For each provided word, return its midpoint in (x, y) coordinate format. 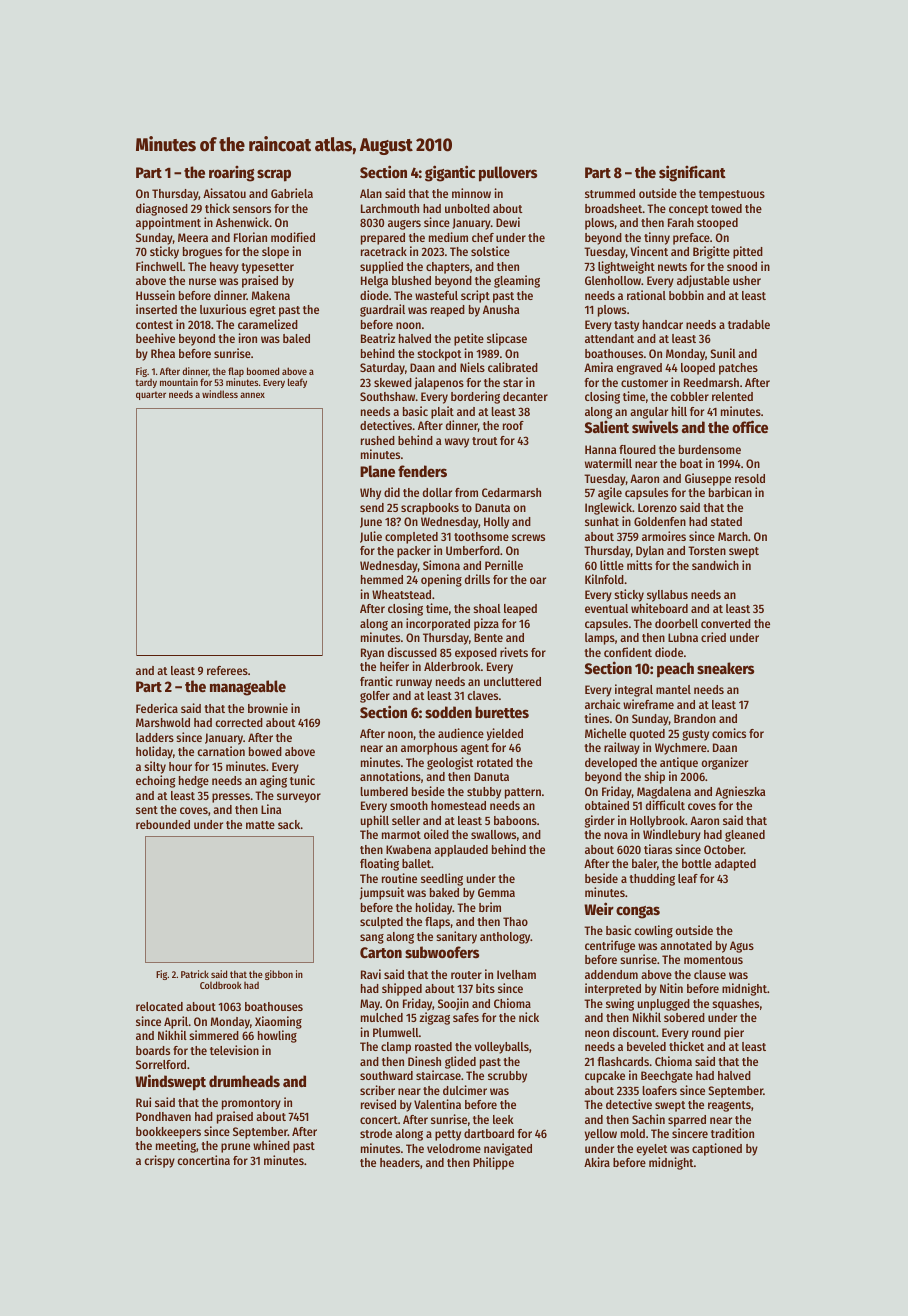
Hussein (155, 295)
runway (414, 684)
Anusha (501, 309)
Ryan (372, 654)
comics (729, 733)
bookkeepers (168, 1133)
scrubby (507, 1077)
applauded (461, 851)
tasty (626, 326)
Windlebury (672, 835)
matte (260, 825)
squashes (735, 1005)
